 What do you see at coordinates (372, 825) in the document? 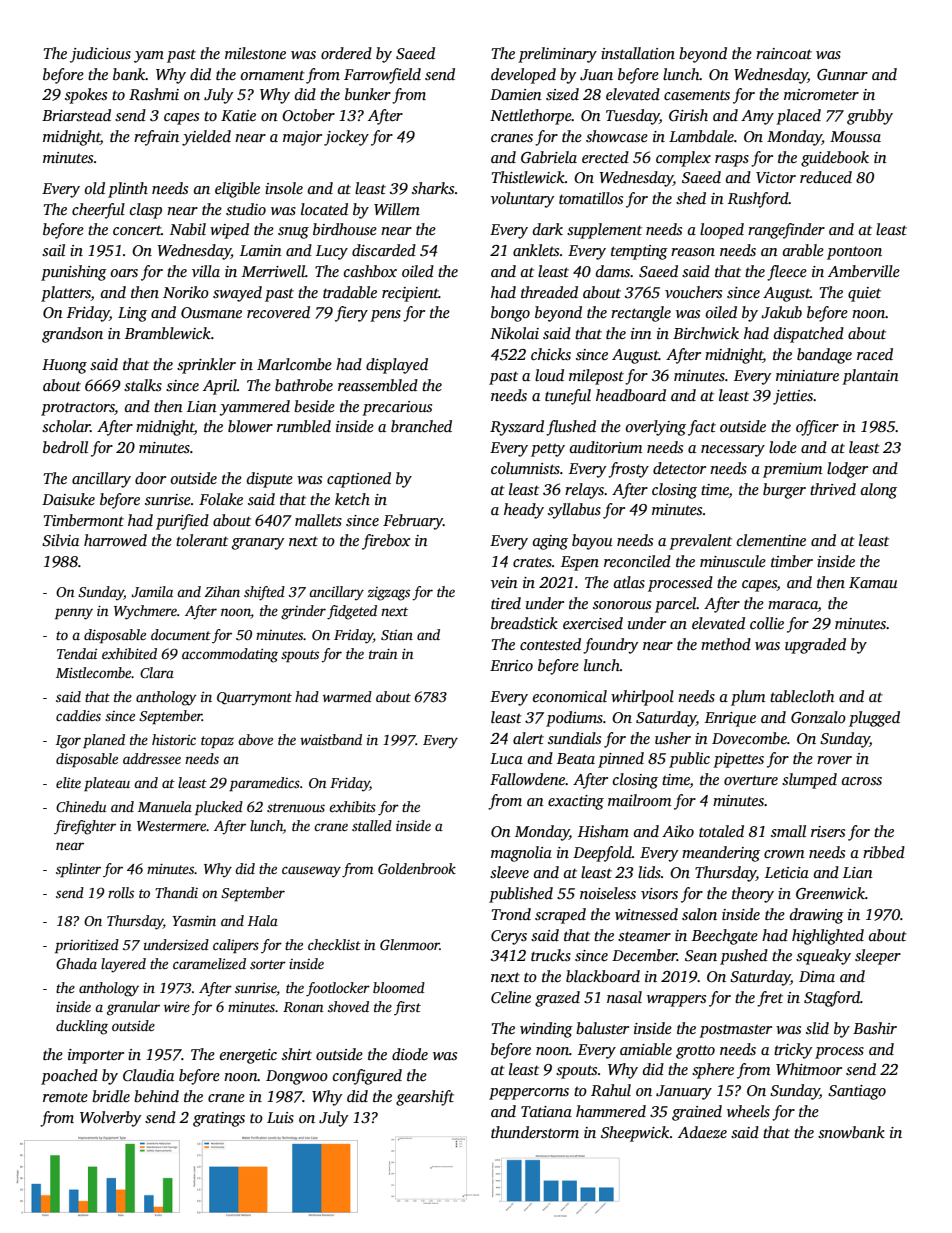
I see `stalled` at bounding box center [372, 825].
